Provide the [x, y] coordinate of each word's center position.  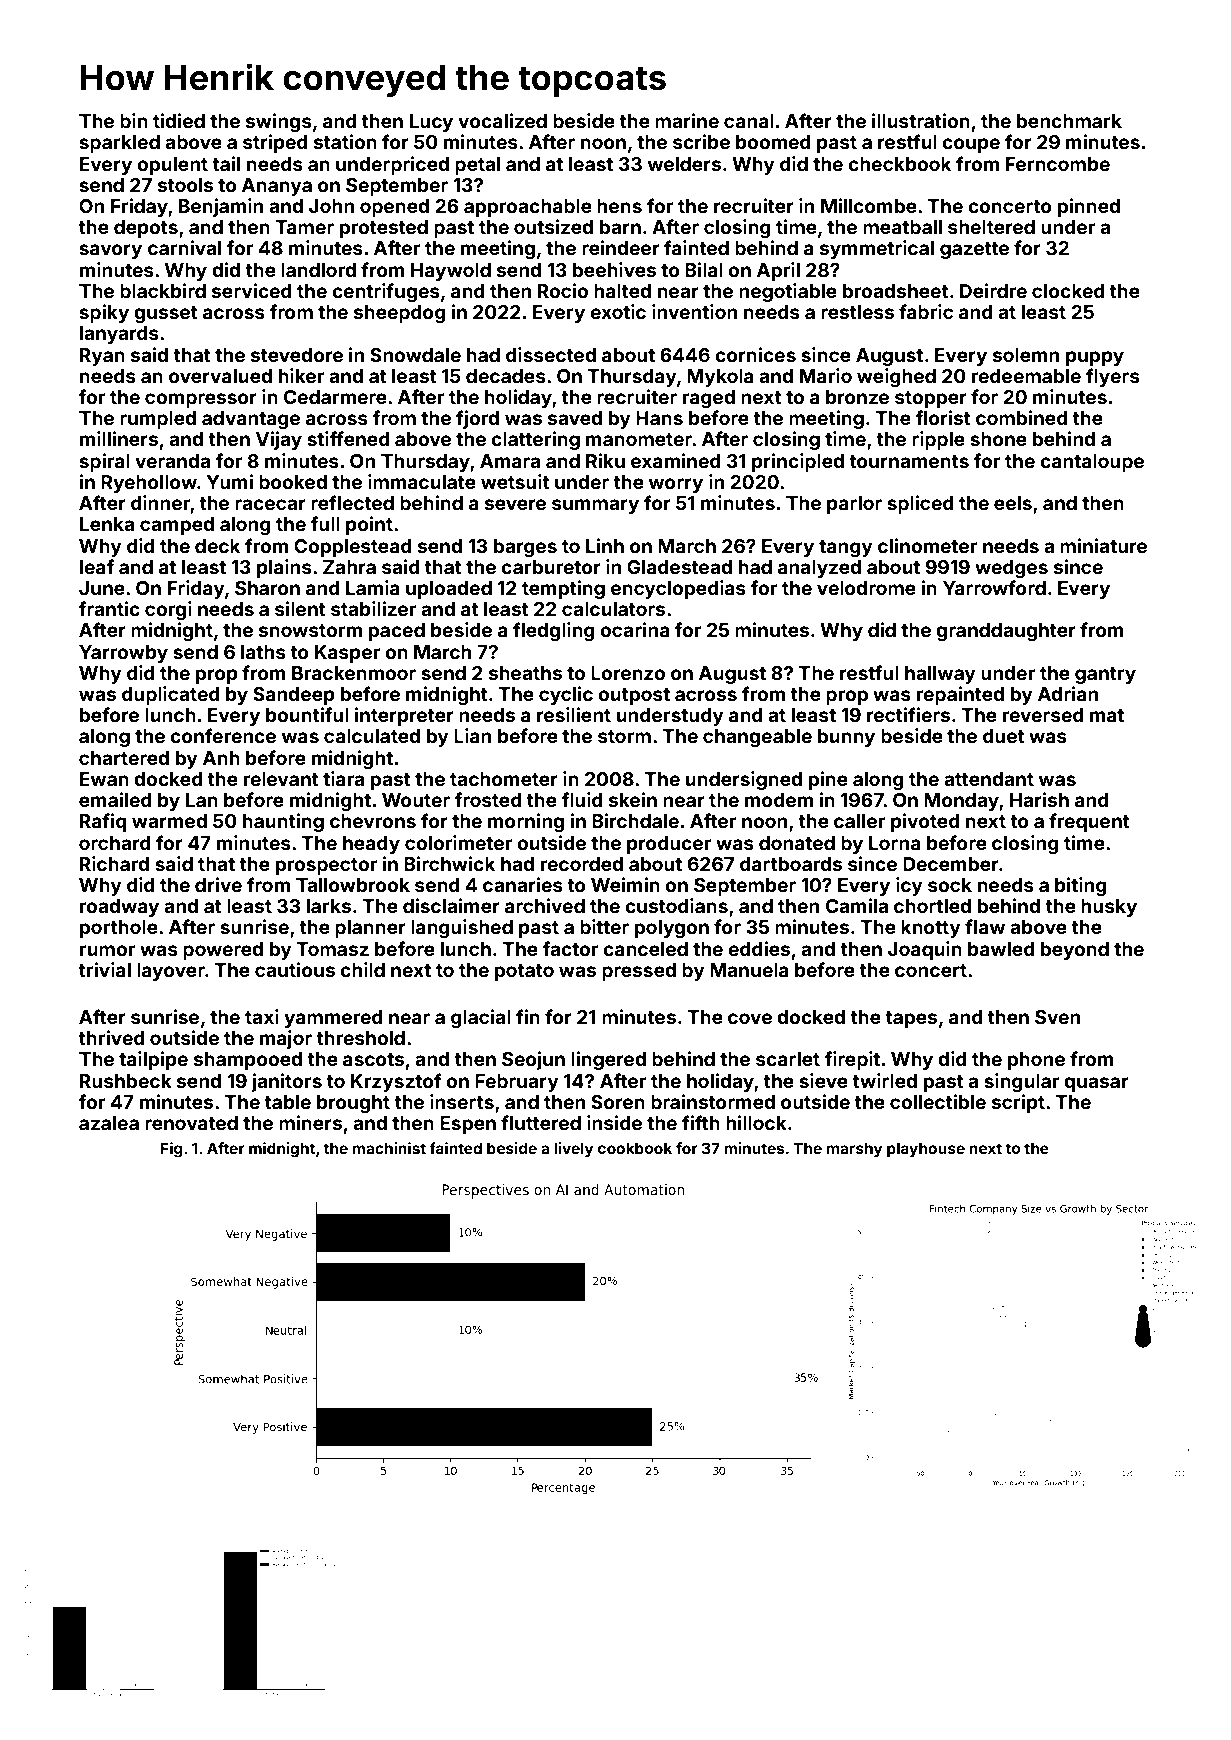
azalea [109, 1123]
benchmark [1069, 121]
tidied [179, 120]
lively [573, 1149]
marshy [854, 1149]
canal [749, 121]
